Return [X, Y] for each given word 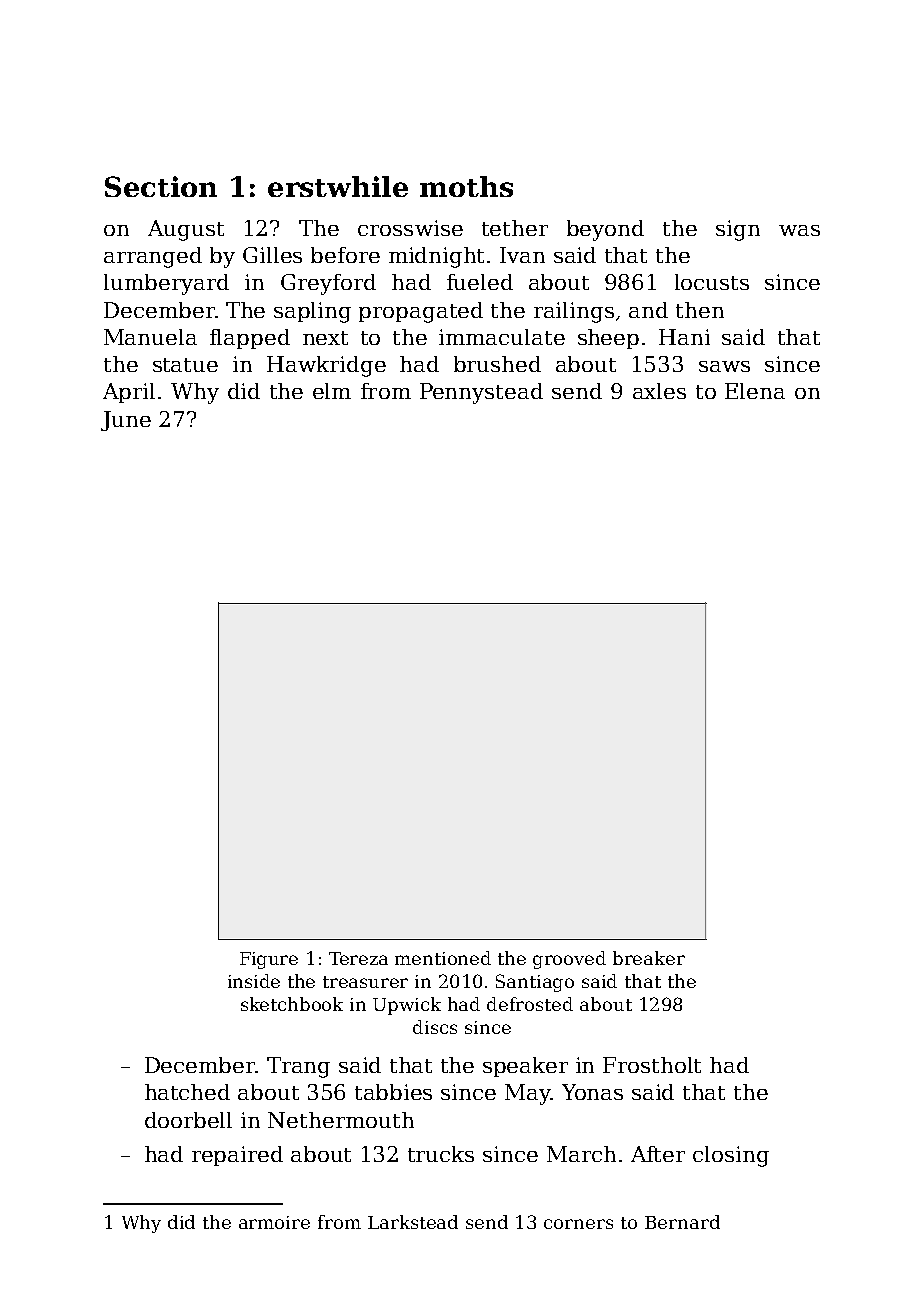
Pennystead [481, 393]
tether [515, 228]
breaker [649, 958]
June [126, 421]
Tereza [358, 958]
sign [738, 230]
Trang [298, 1067]
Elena [755, 391]
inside [254, 981]
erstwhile [338, 186]
